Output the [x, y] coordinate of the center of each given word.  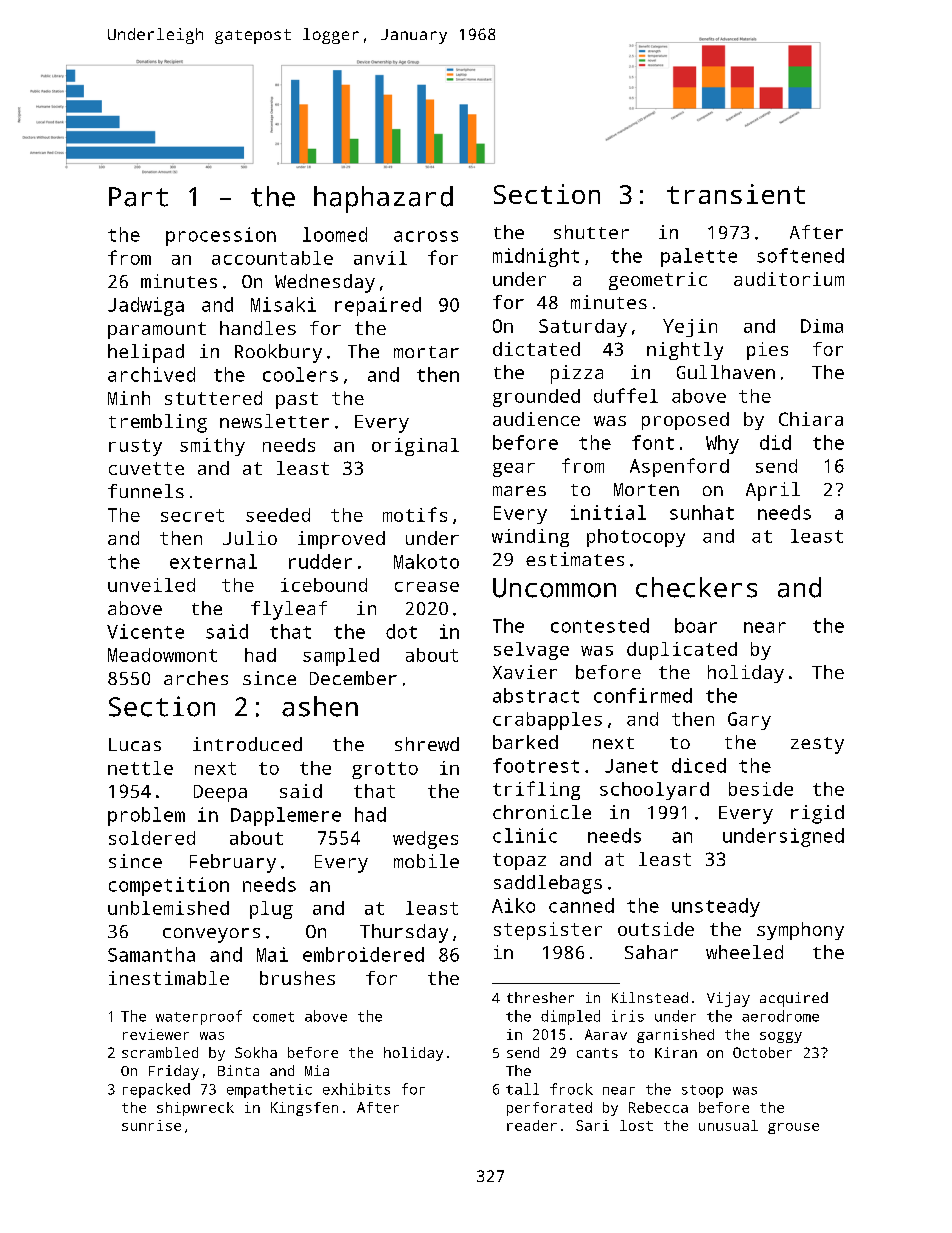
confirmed [643, 695]
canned [581, 905]
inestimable [169, 978]
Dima [822, 326]
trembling [158, 423]
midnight [536, 257]
